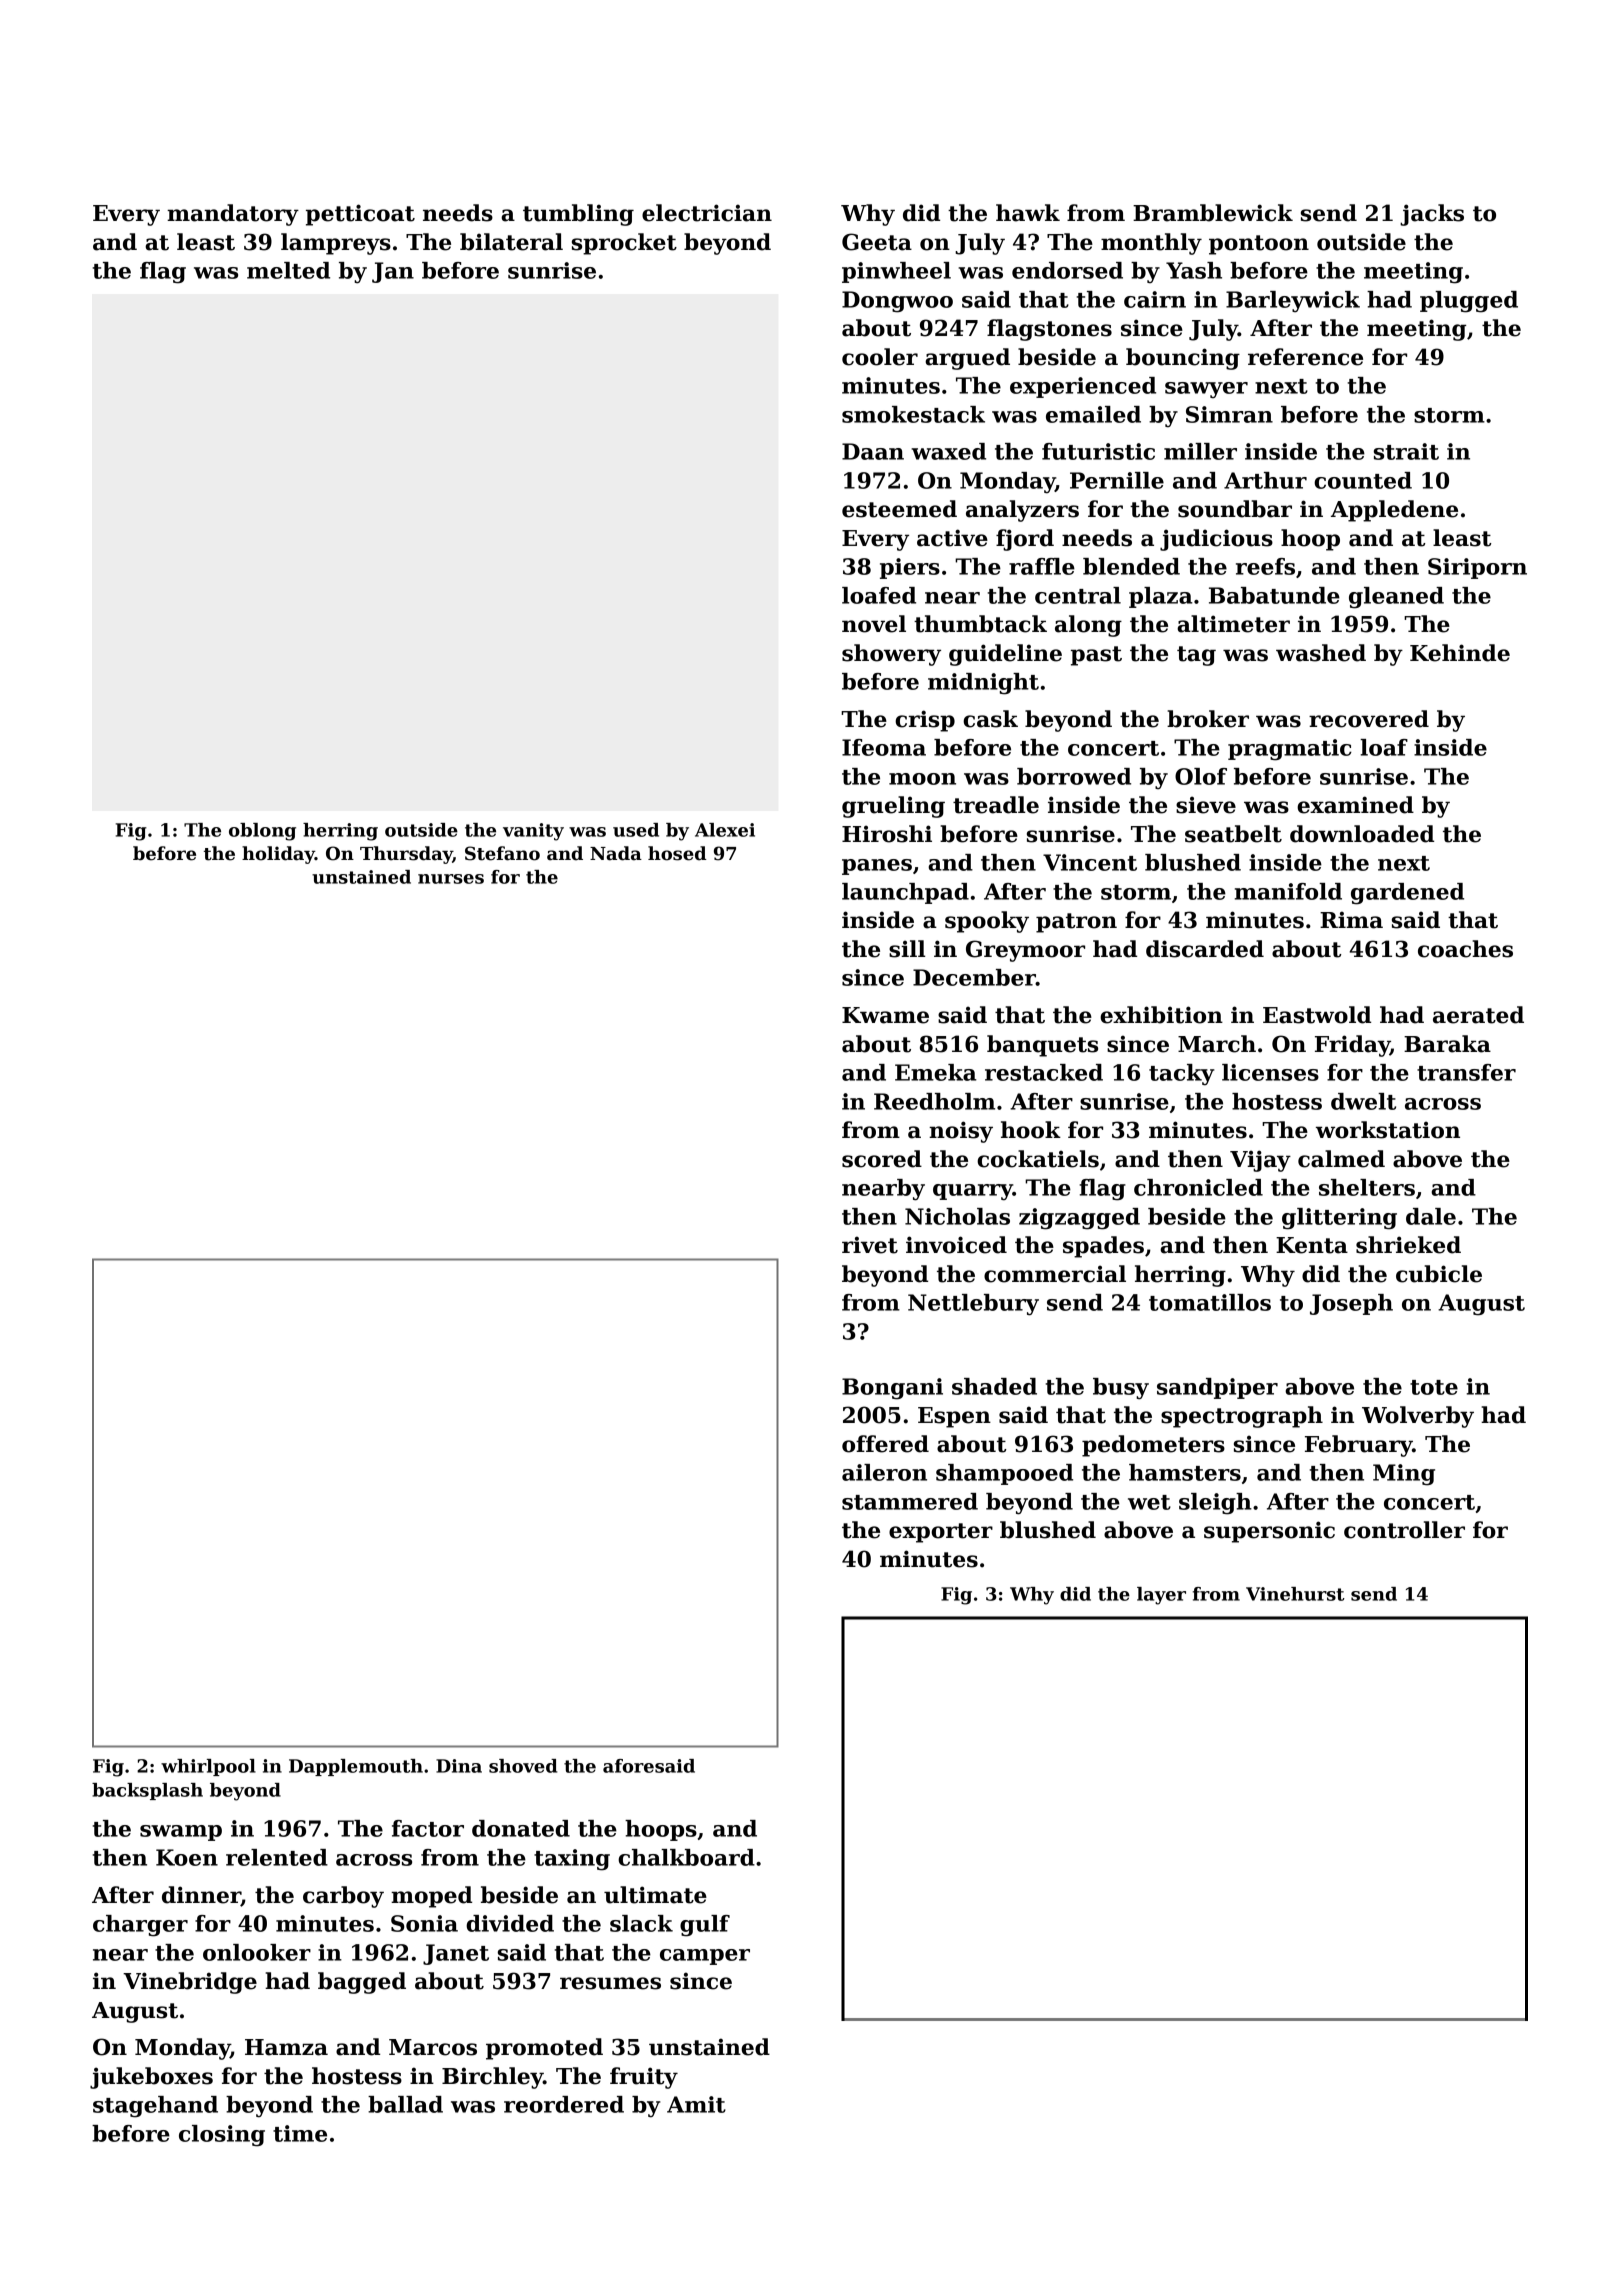 The width and height of the document is (1620, 2292). I want to click on Amit, so click(696, 2104).
